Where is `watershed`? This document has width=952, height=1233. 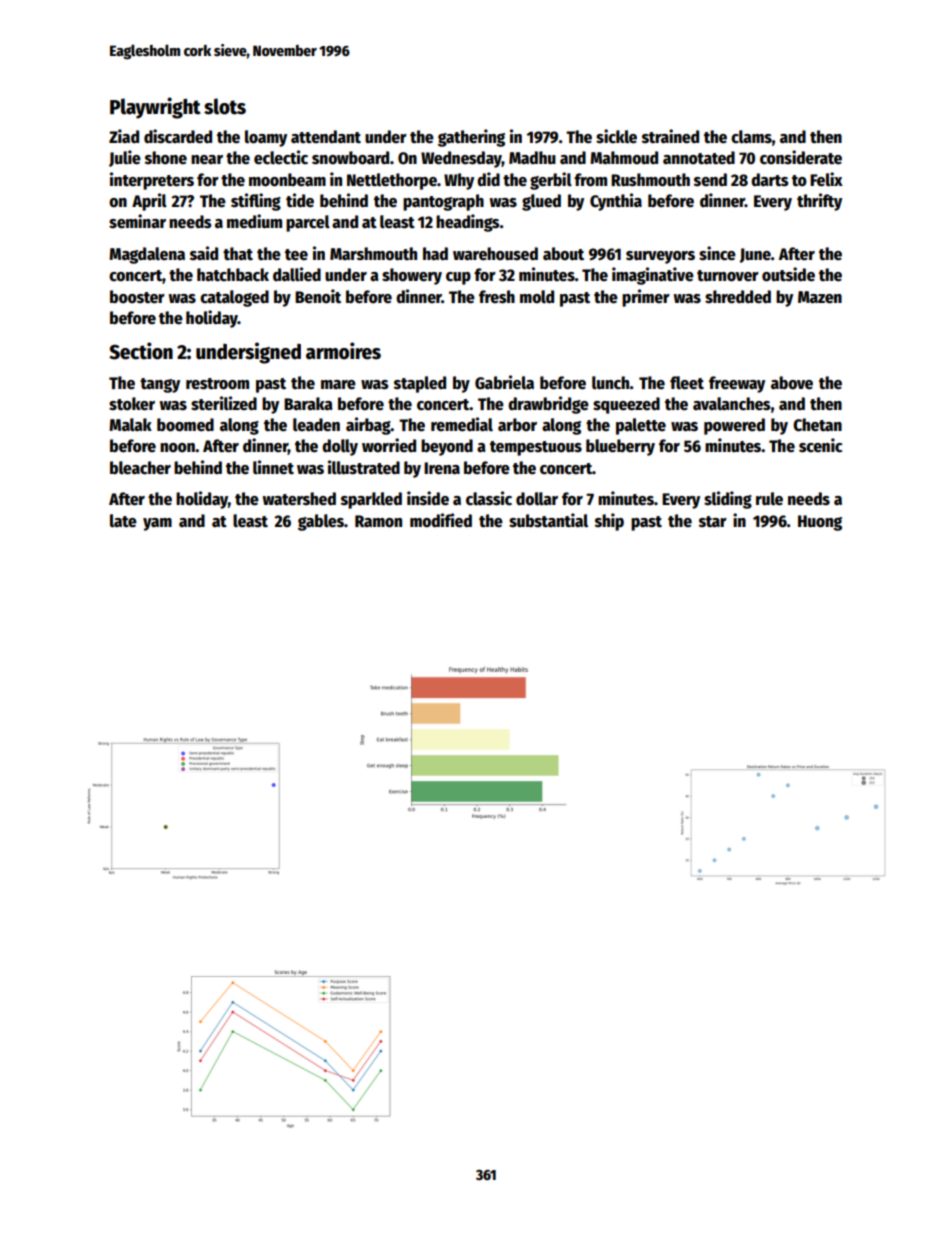 watershed is located at coordinates (299, 499).
